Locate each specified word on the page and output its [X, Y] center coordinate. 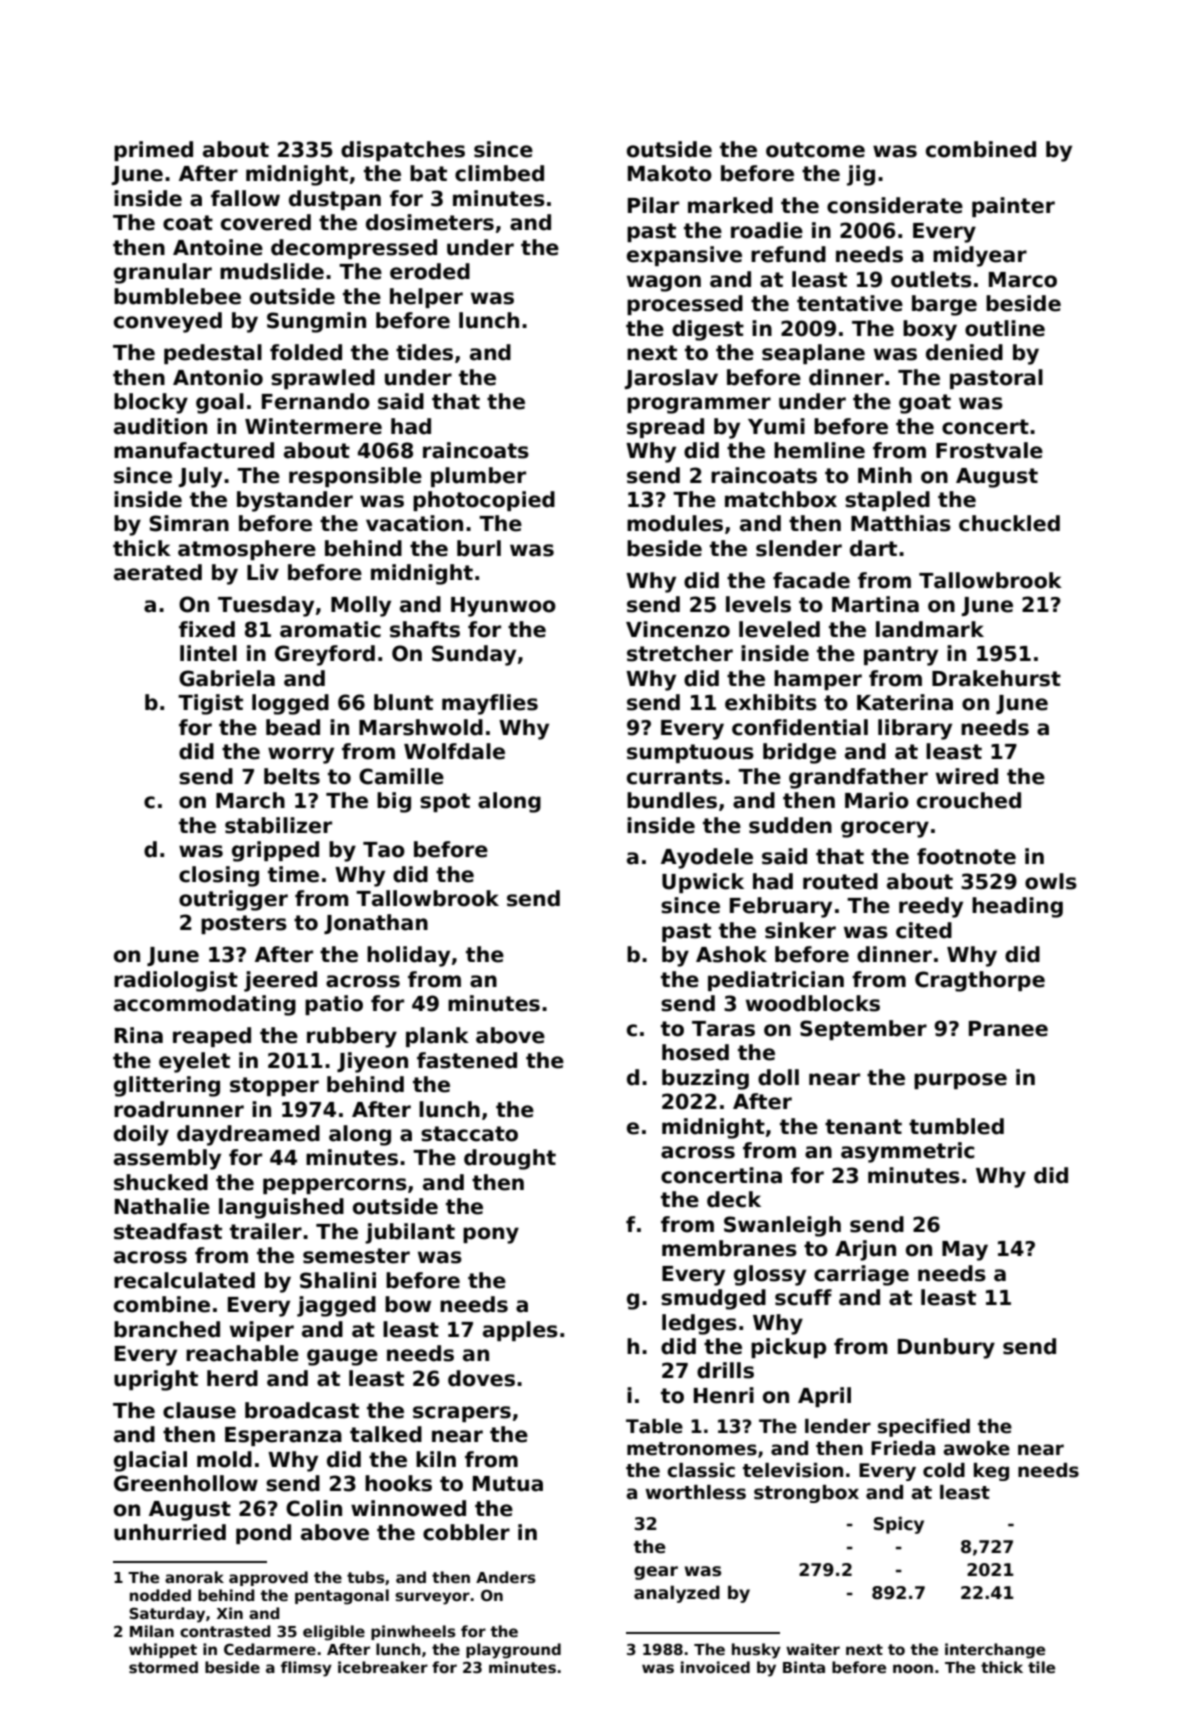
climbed [499, 173]
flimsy [306, 1669]
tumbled [956, 1126]
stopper [274, 1086]
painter [1013, 207]
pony [491, 1235]
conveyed [168, 322]
